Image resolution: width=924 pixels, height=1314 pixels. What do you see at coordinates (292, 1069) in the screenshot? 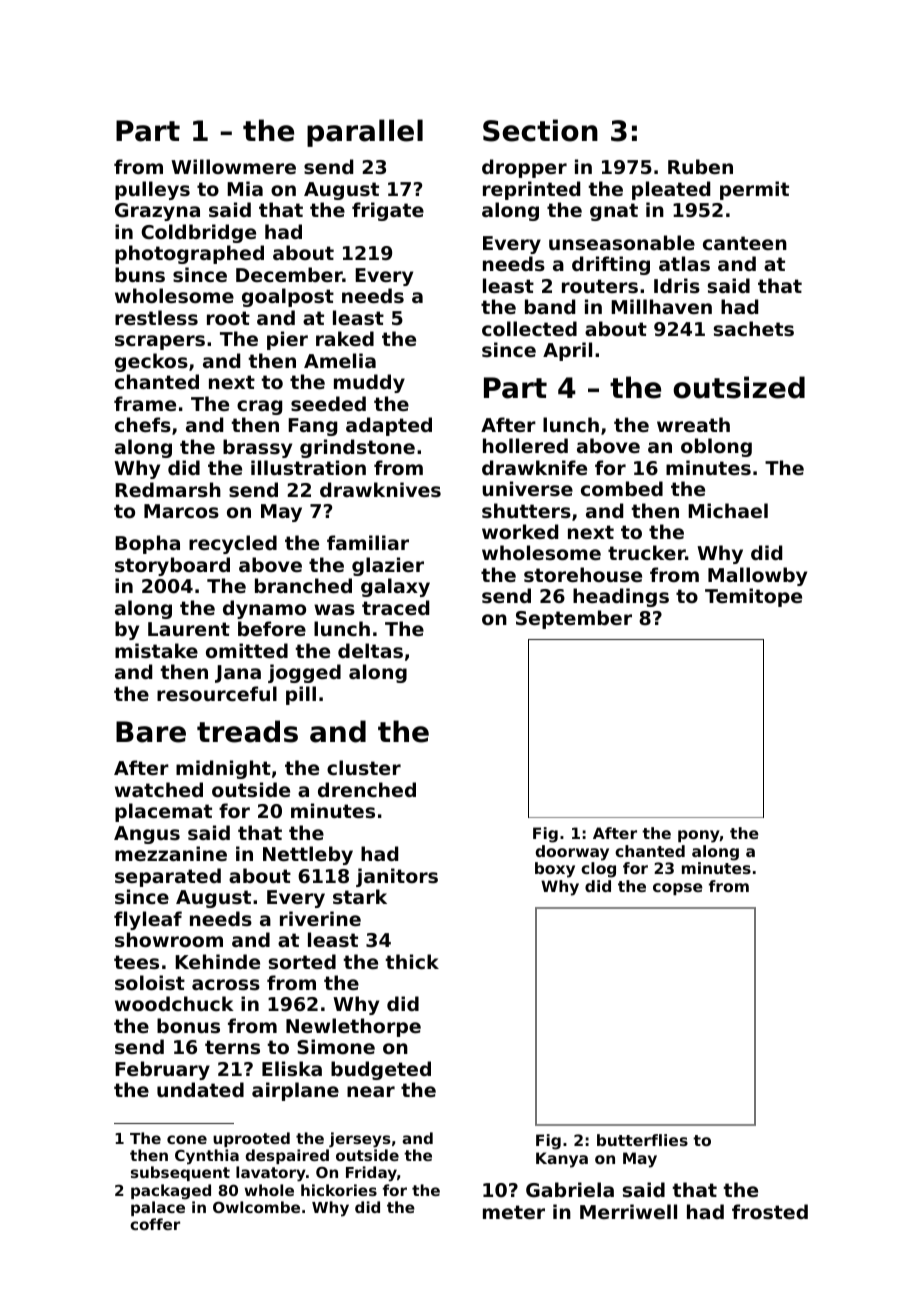
I see `Eliska` at bounding box center [292, 1069].
